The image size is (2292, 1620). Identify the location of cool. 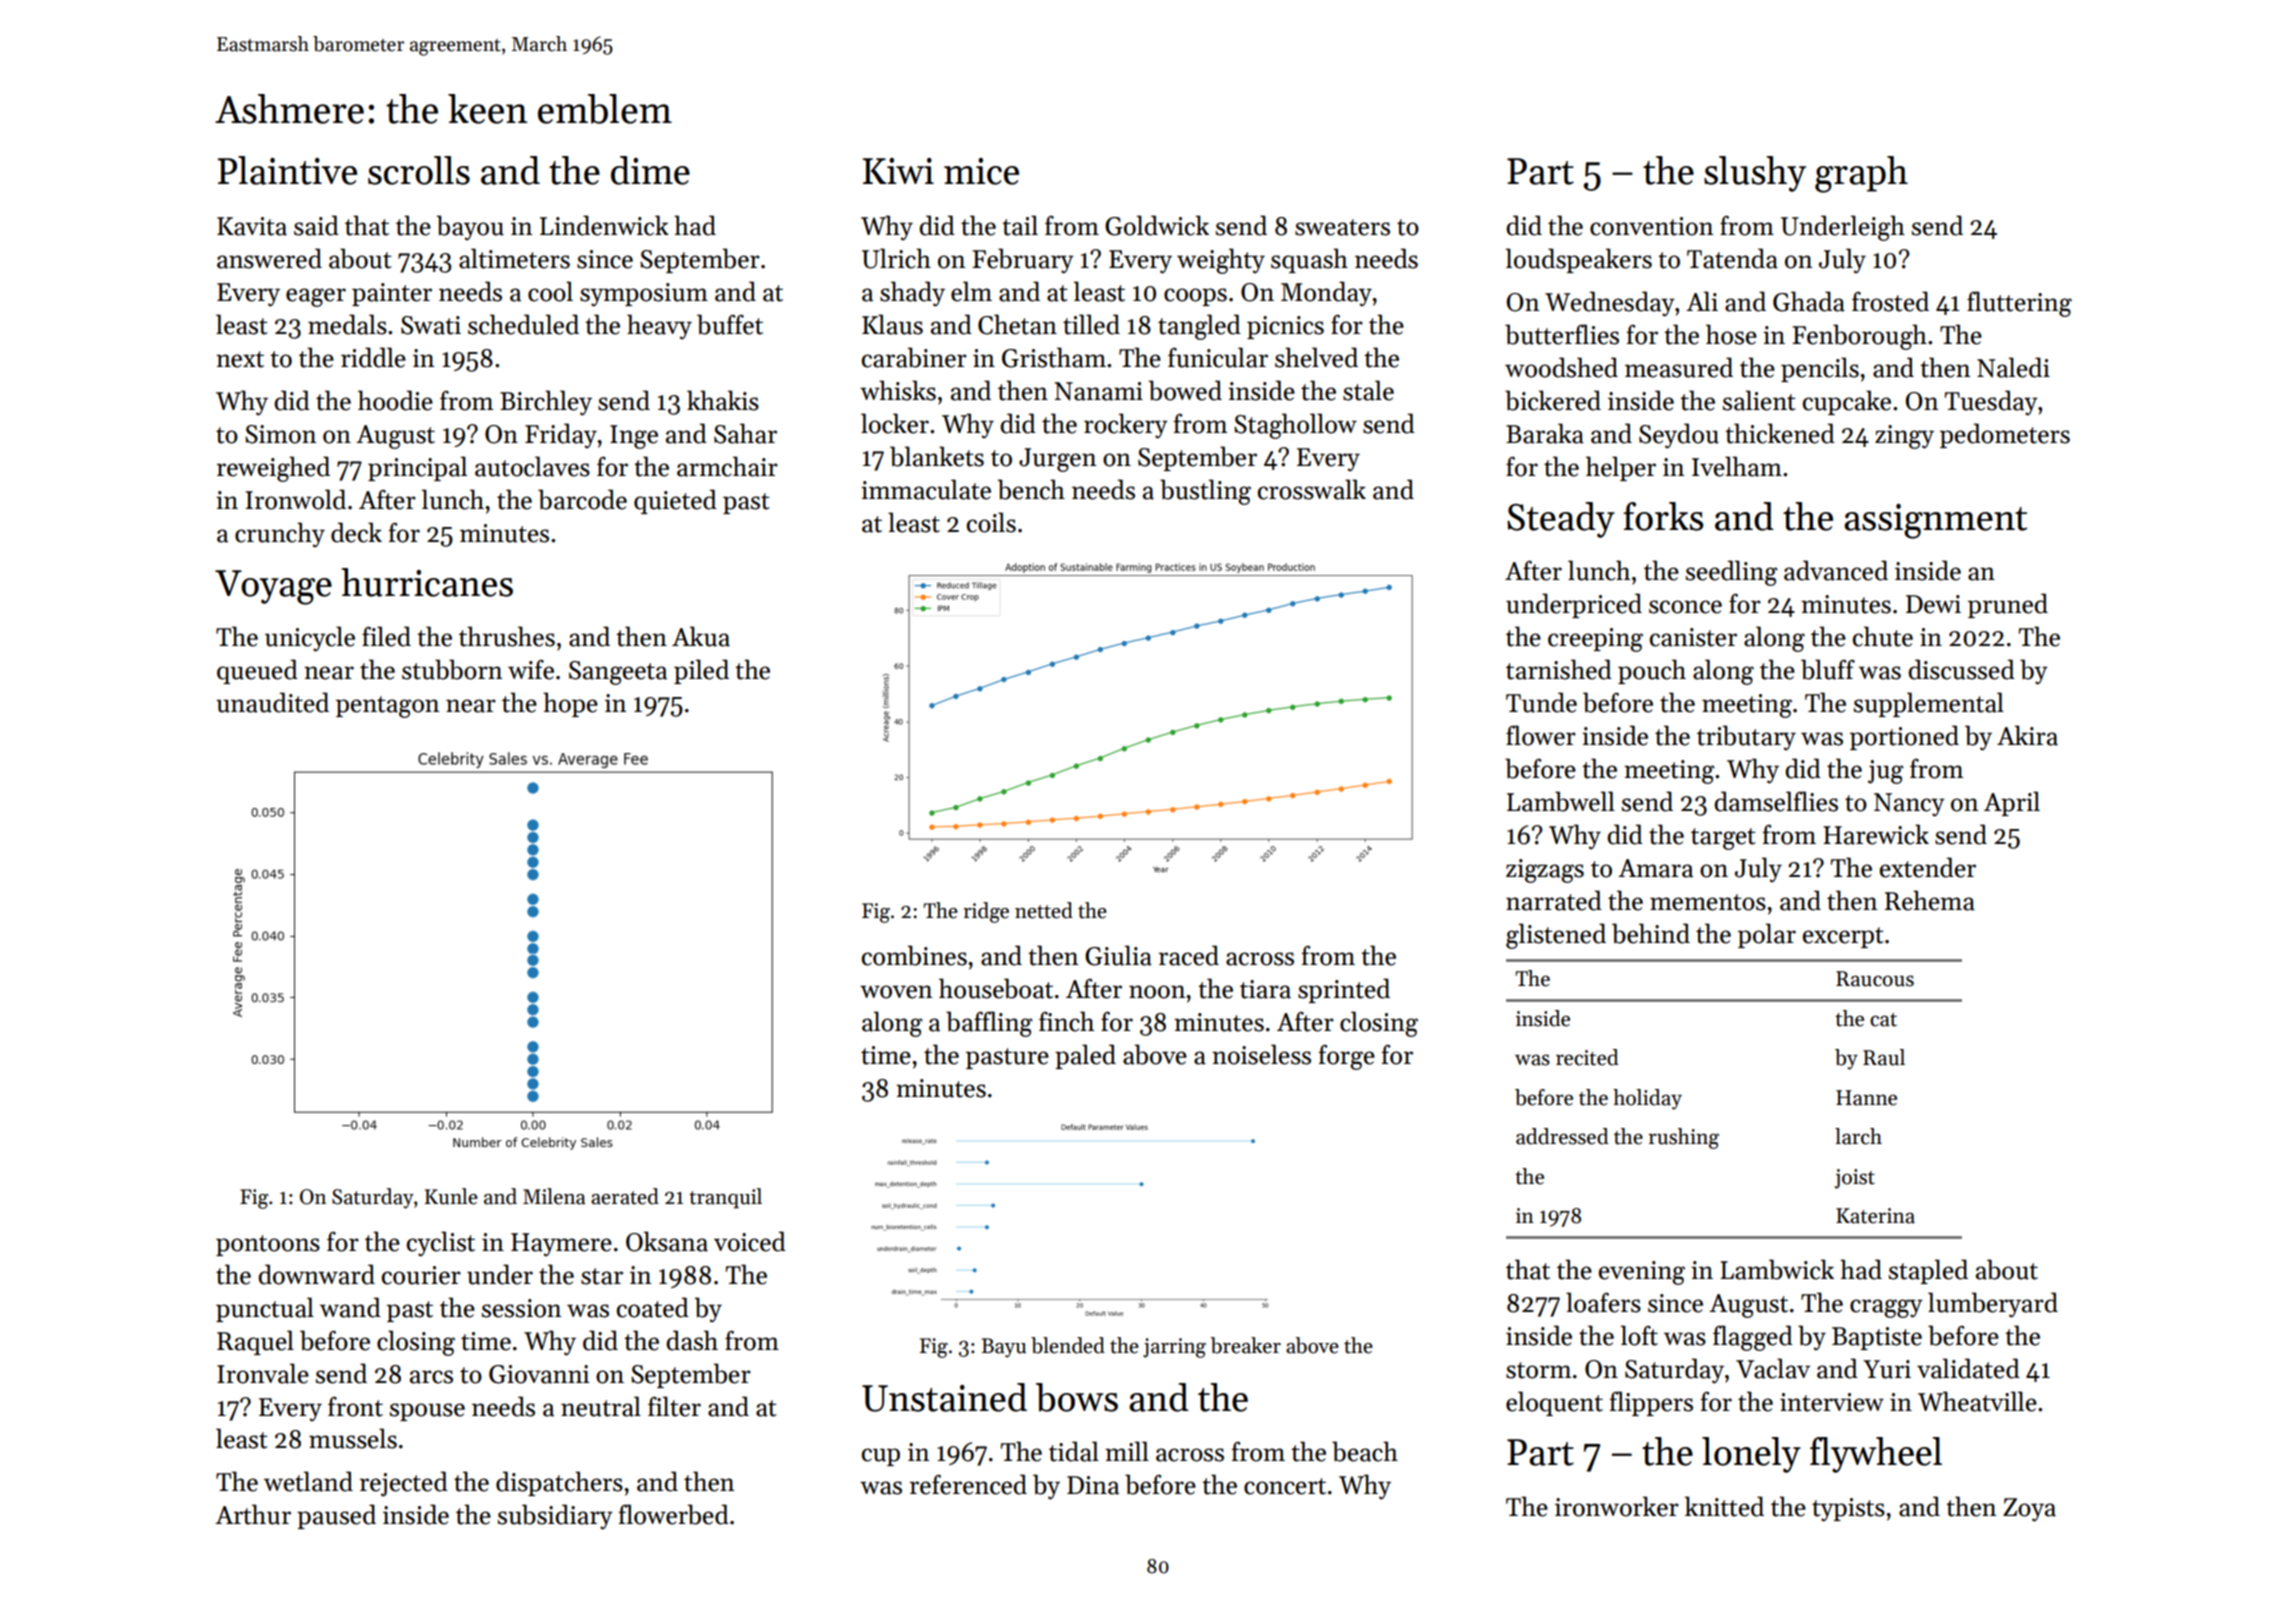
(550, 291).
